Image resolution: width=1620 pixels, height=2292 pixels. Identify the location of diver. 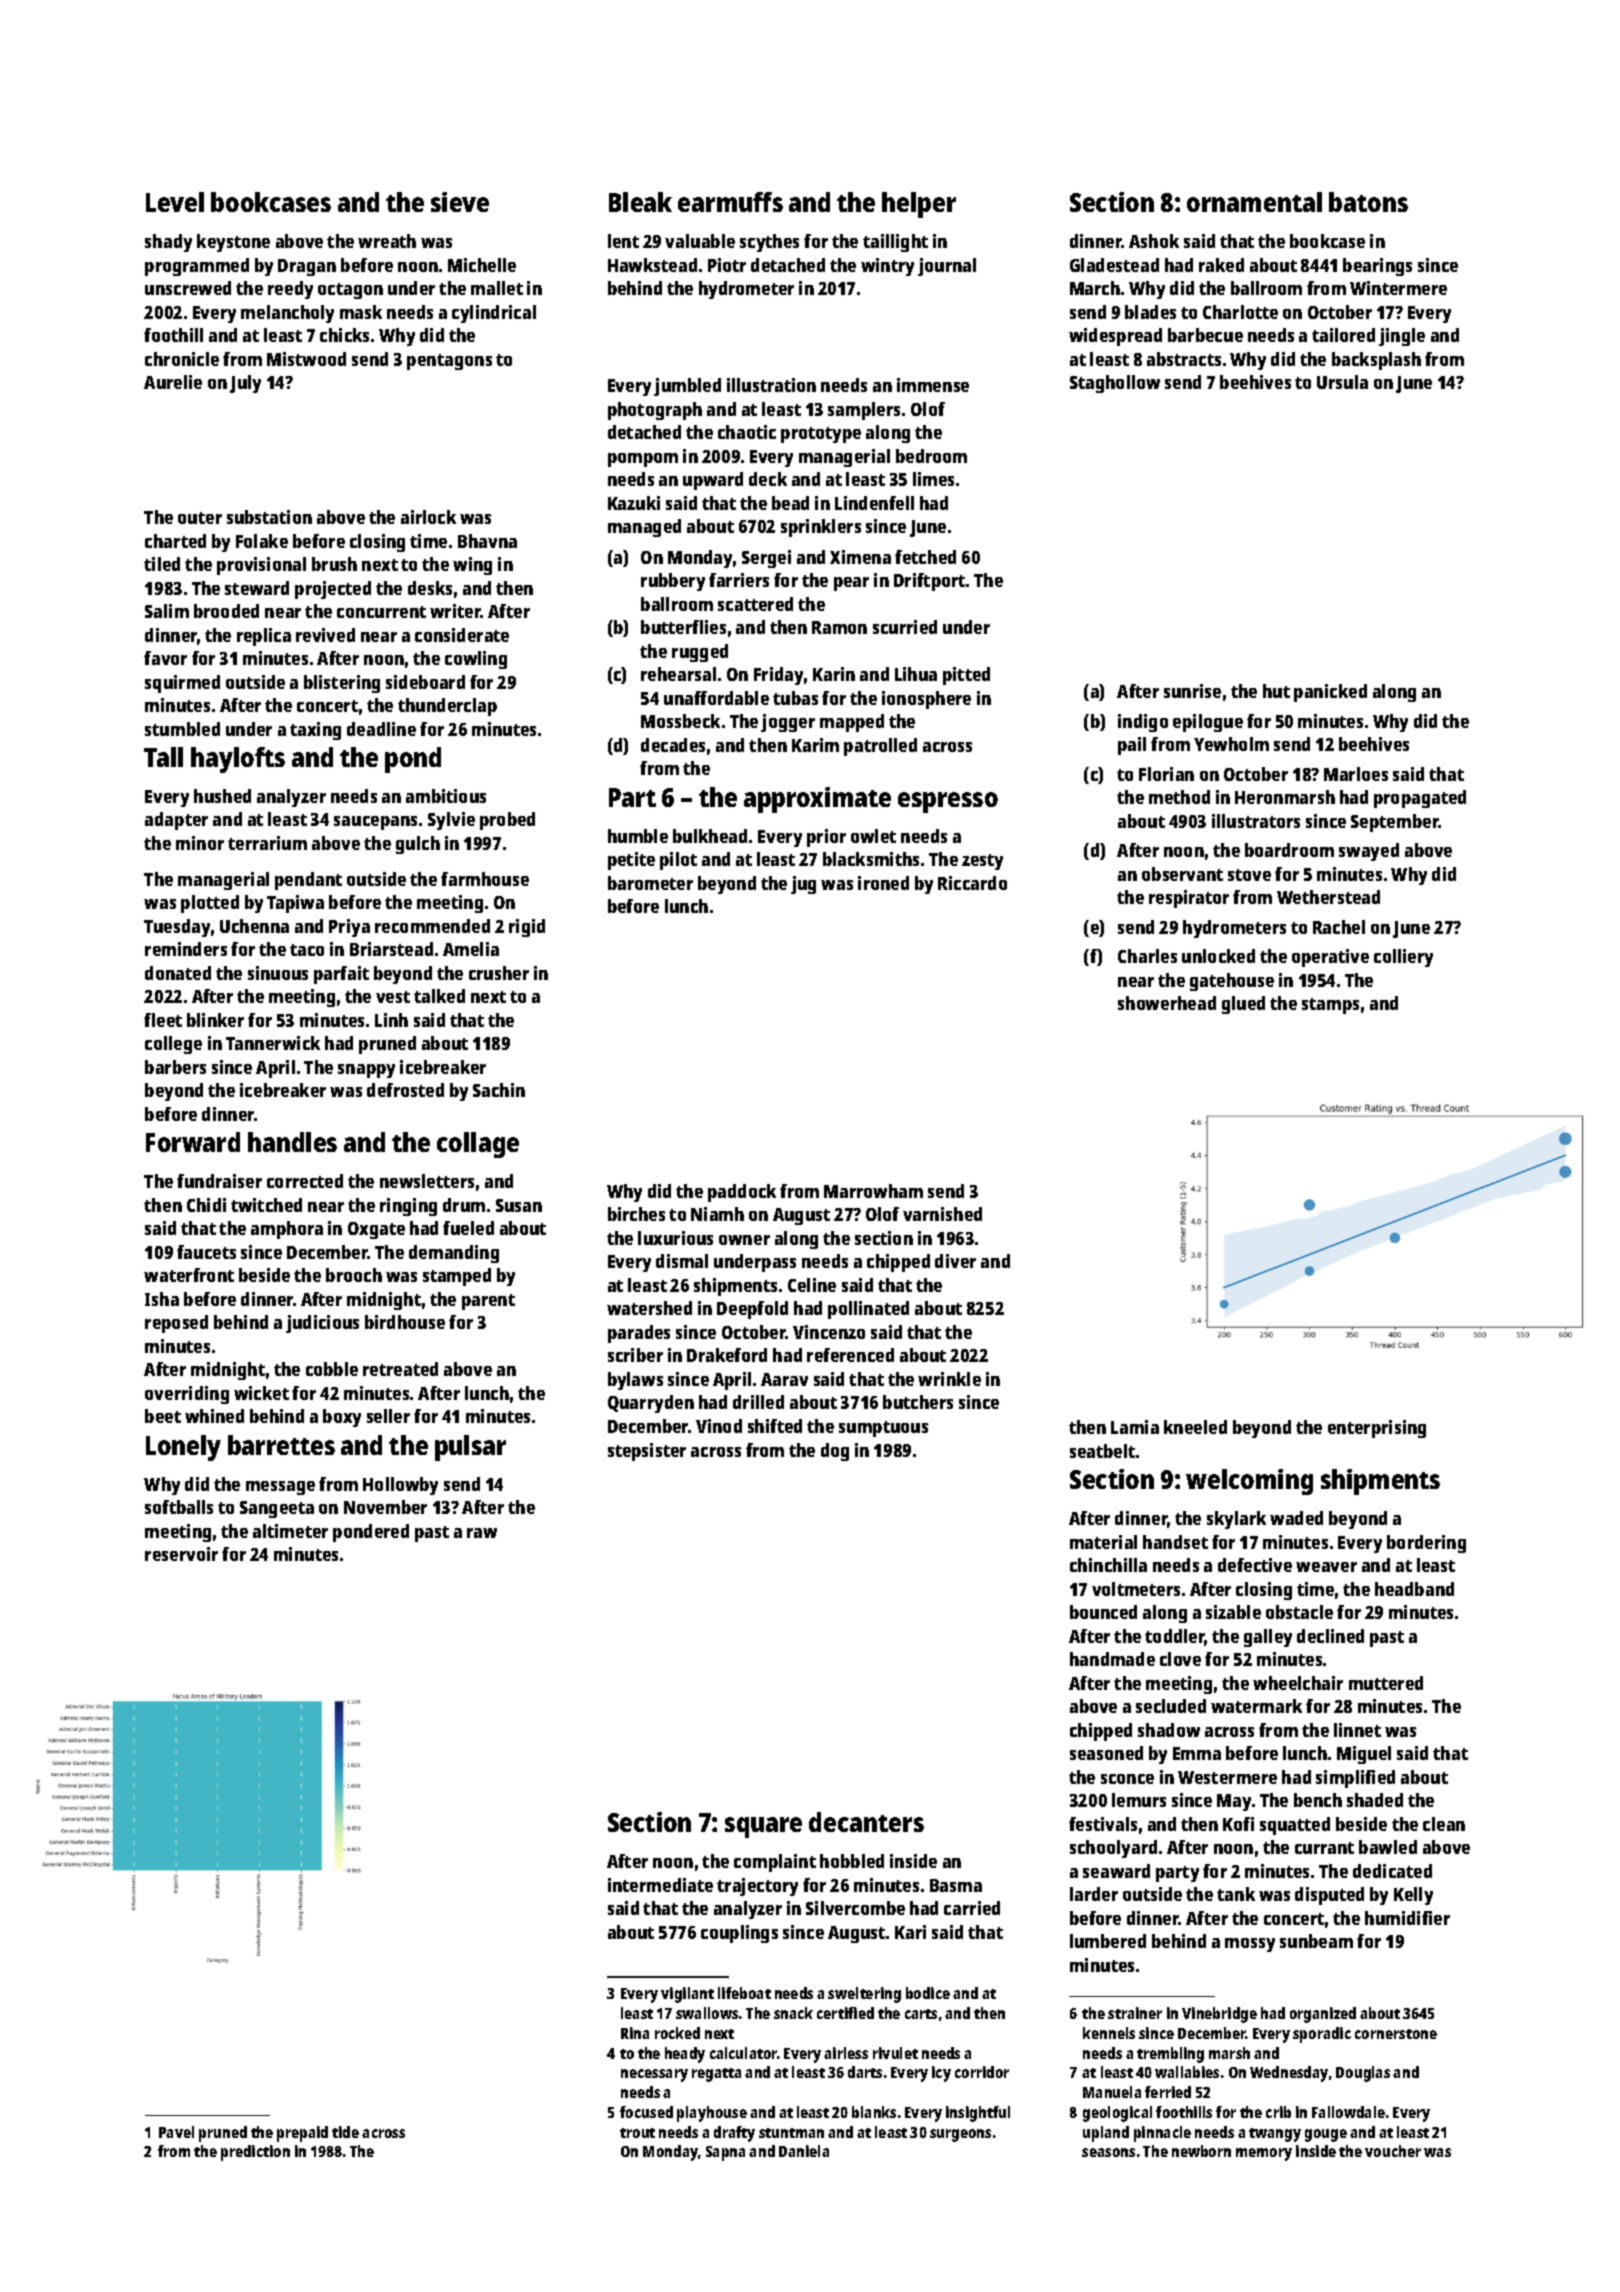
(955, 1261).
